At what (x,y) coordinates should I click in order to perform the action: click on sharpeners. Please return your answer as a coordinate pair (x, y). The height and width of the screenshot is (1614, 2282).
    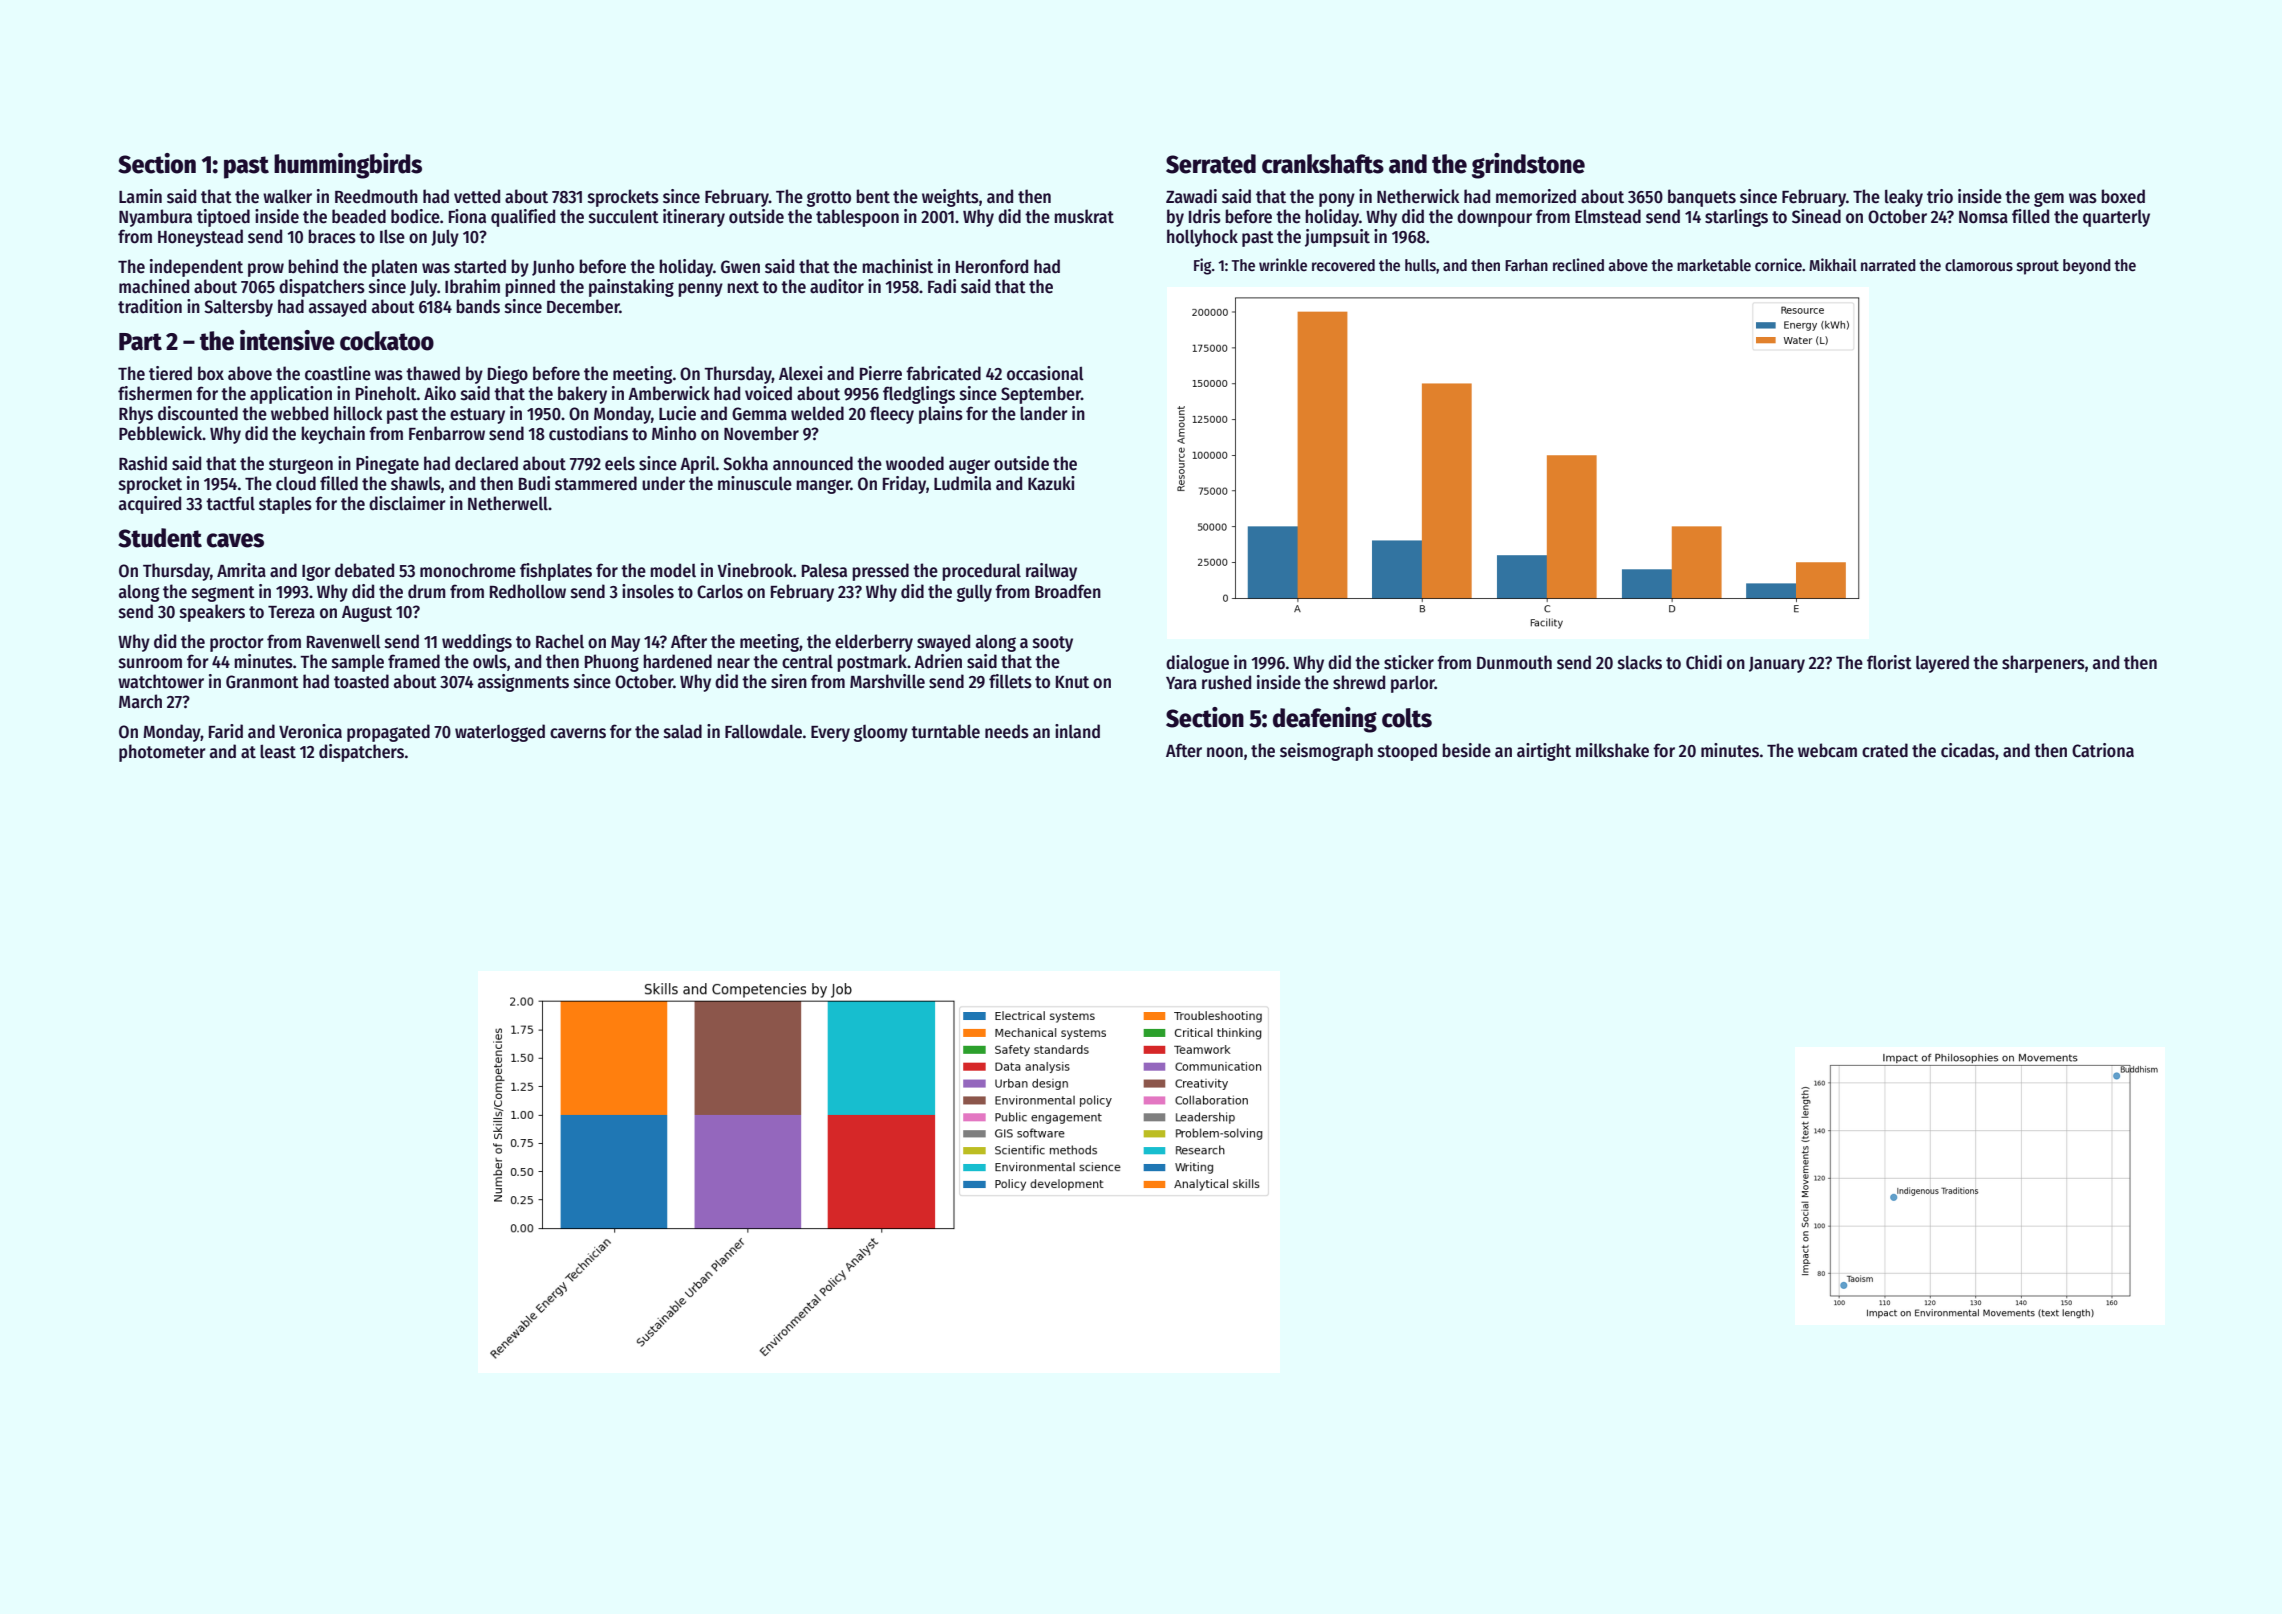
    Looking at the image, I should click on (2043, 664).
